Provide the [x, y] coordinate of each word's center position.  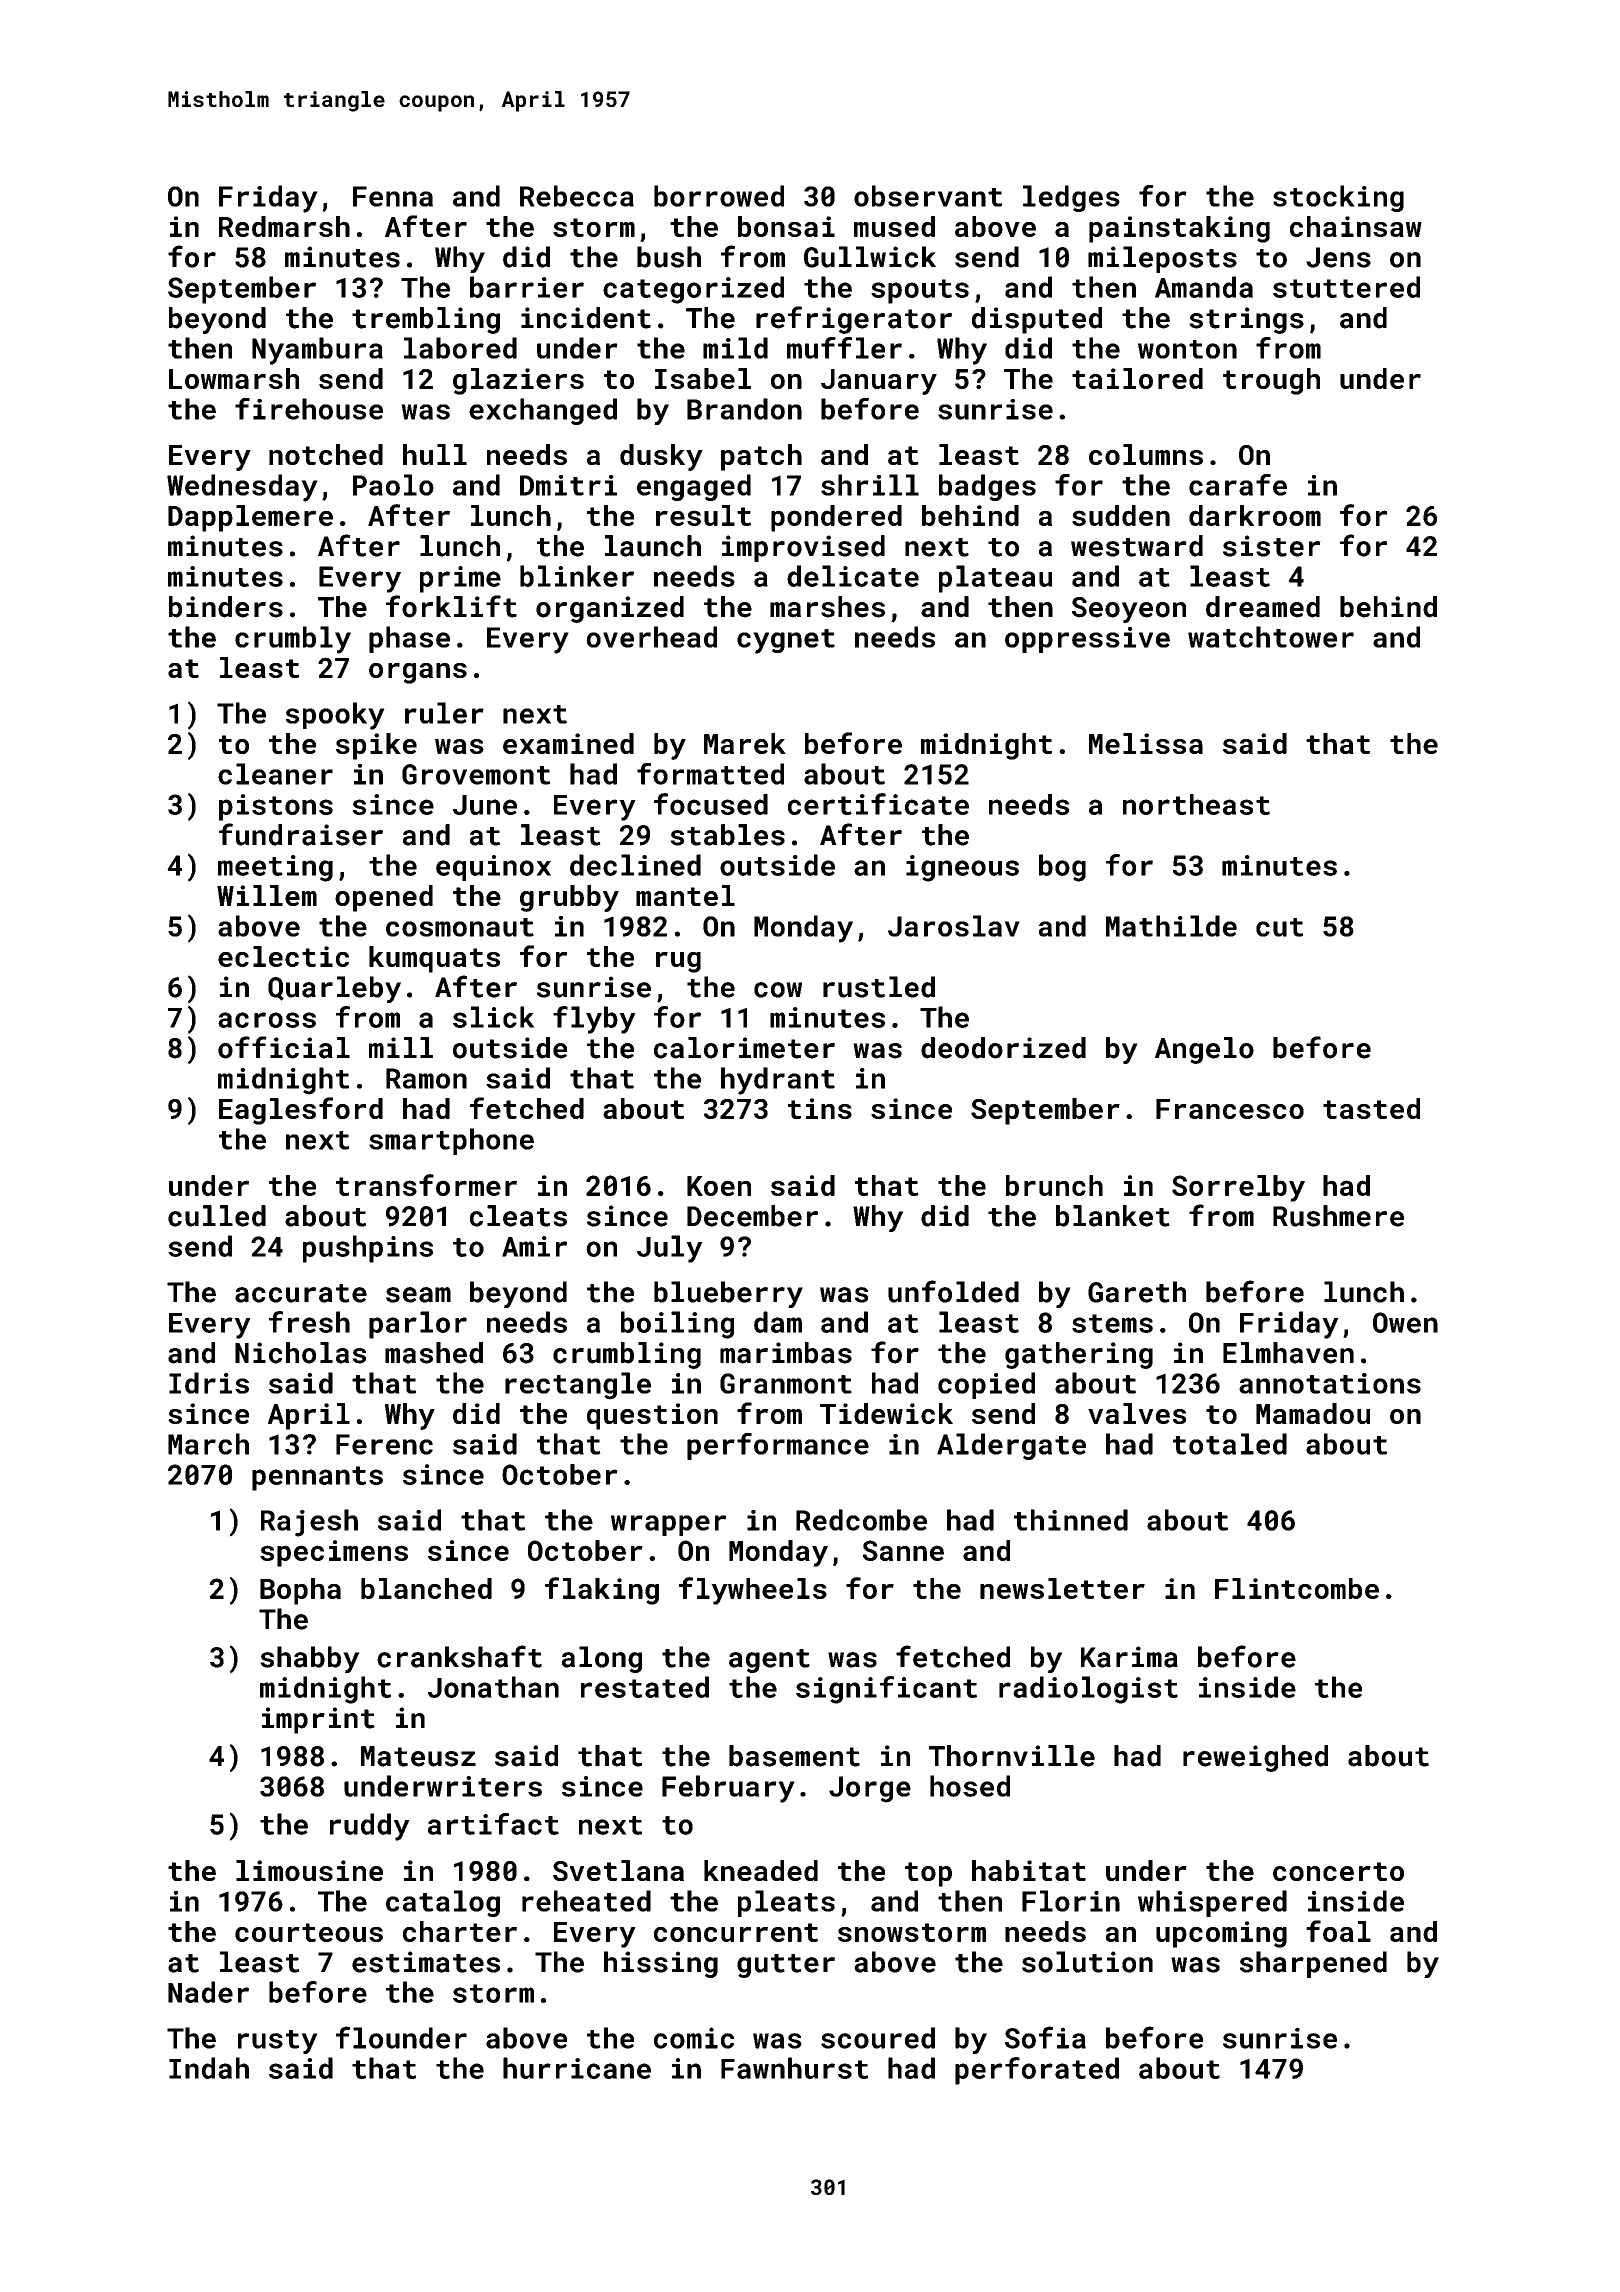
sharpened [1313, 1964]
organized [610, 609]
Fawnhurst [794, 2068]
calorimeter [744, 1048]
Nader [208, 1992]
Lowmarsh [234, 378]
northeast [1196, 804]
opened [384, 898]
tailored [1137, 378]
